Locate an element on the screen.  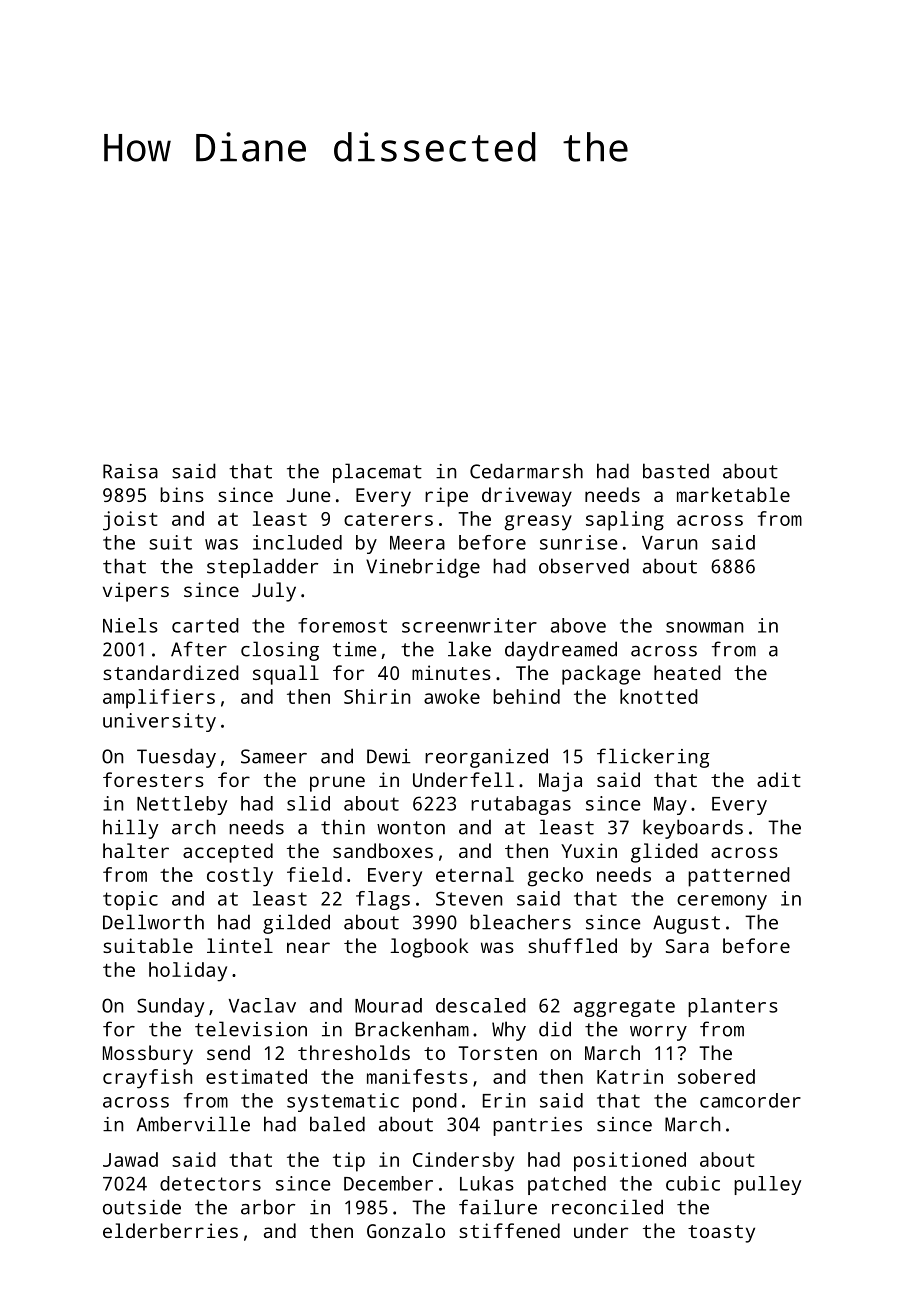
toasty is located at coordinates (721, 1234).
